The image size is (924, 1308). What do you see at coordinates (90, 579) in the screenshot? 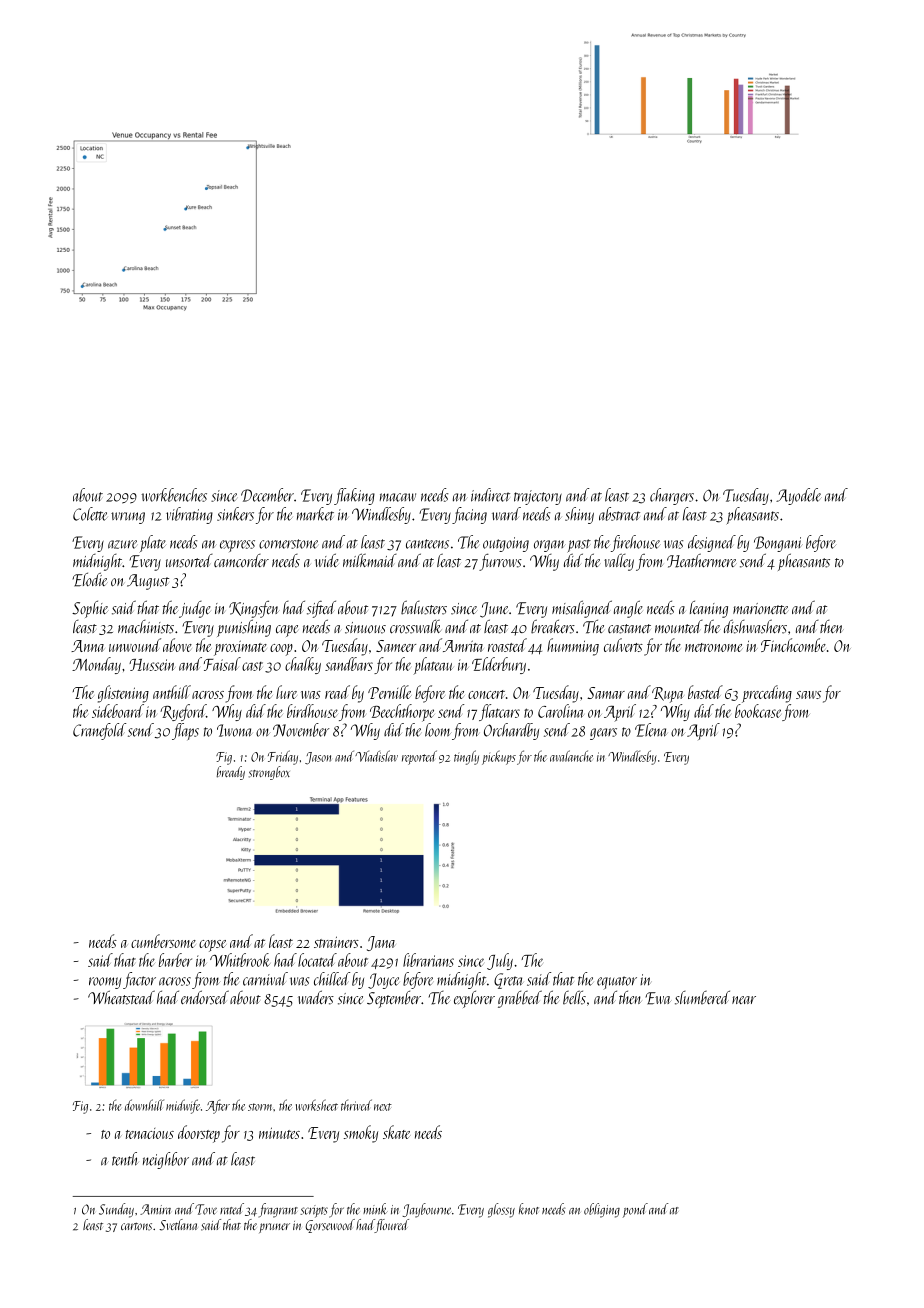
I see `Elodie` at bounding box center [90, 579].
